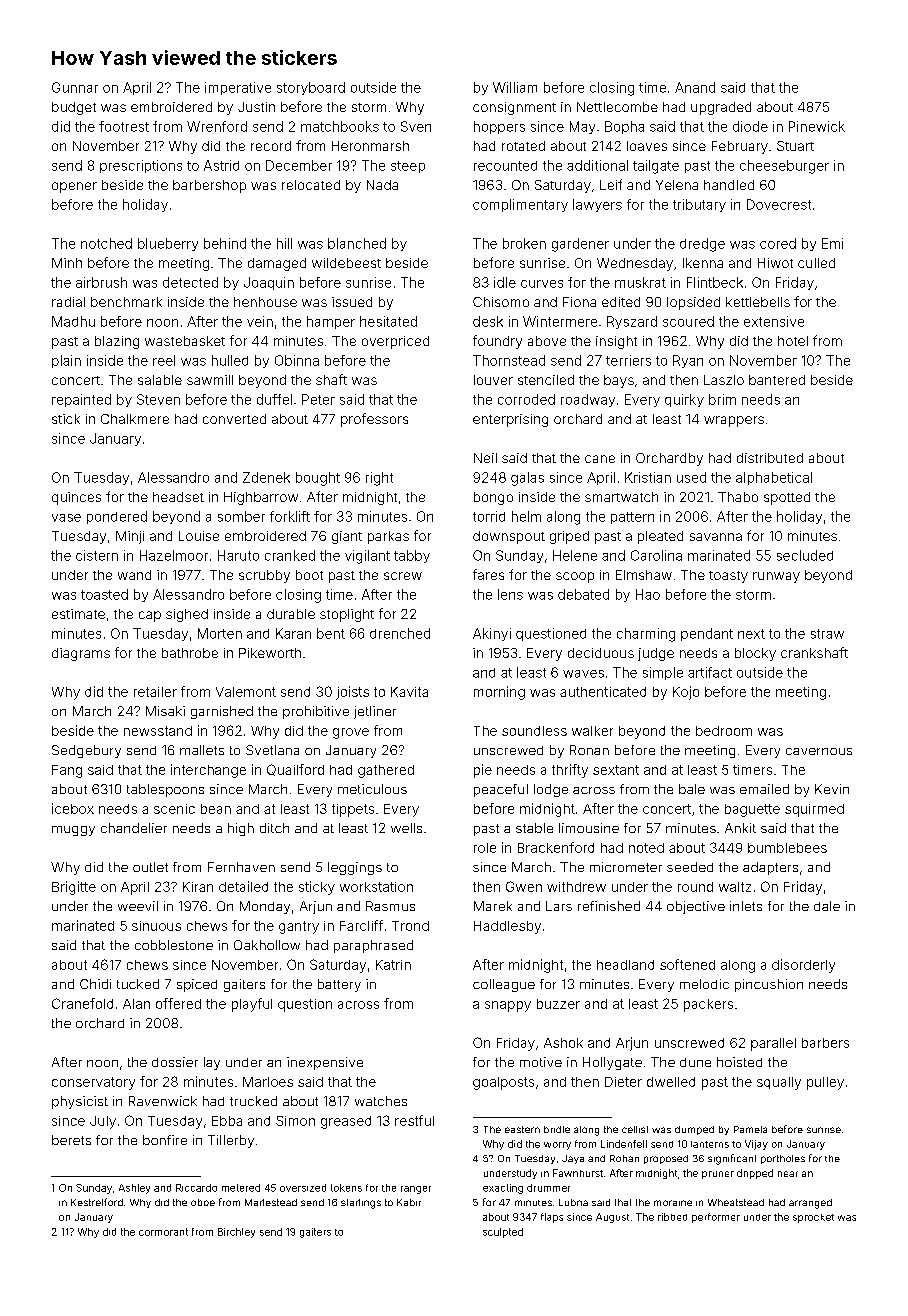 This page has height=1316, width=908. What do you see at coordinates (82, 1003) in the page?
I see `Cranefold` at bounding box center [82, 1003].
